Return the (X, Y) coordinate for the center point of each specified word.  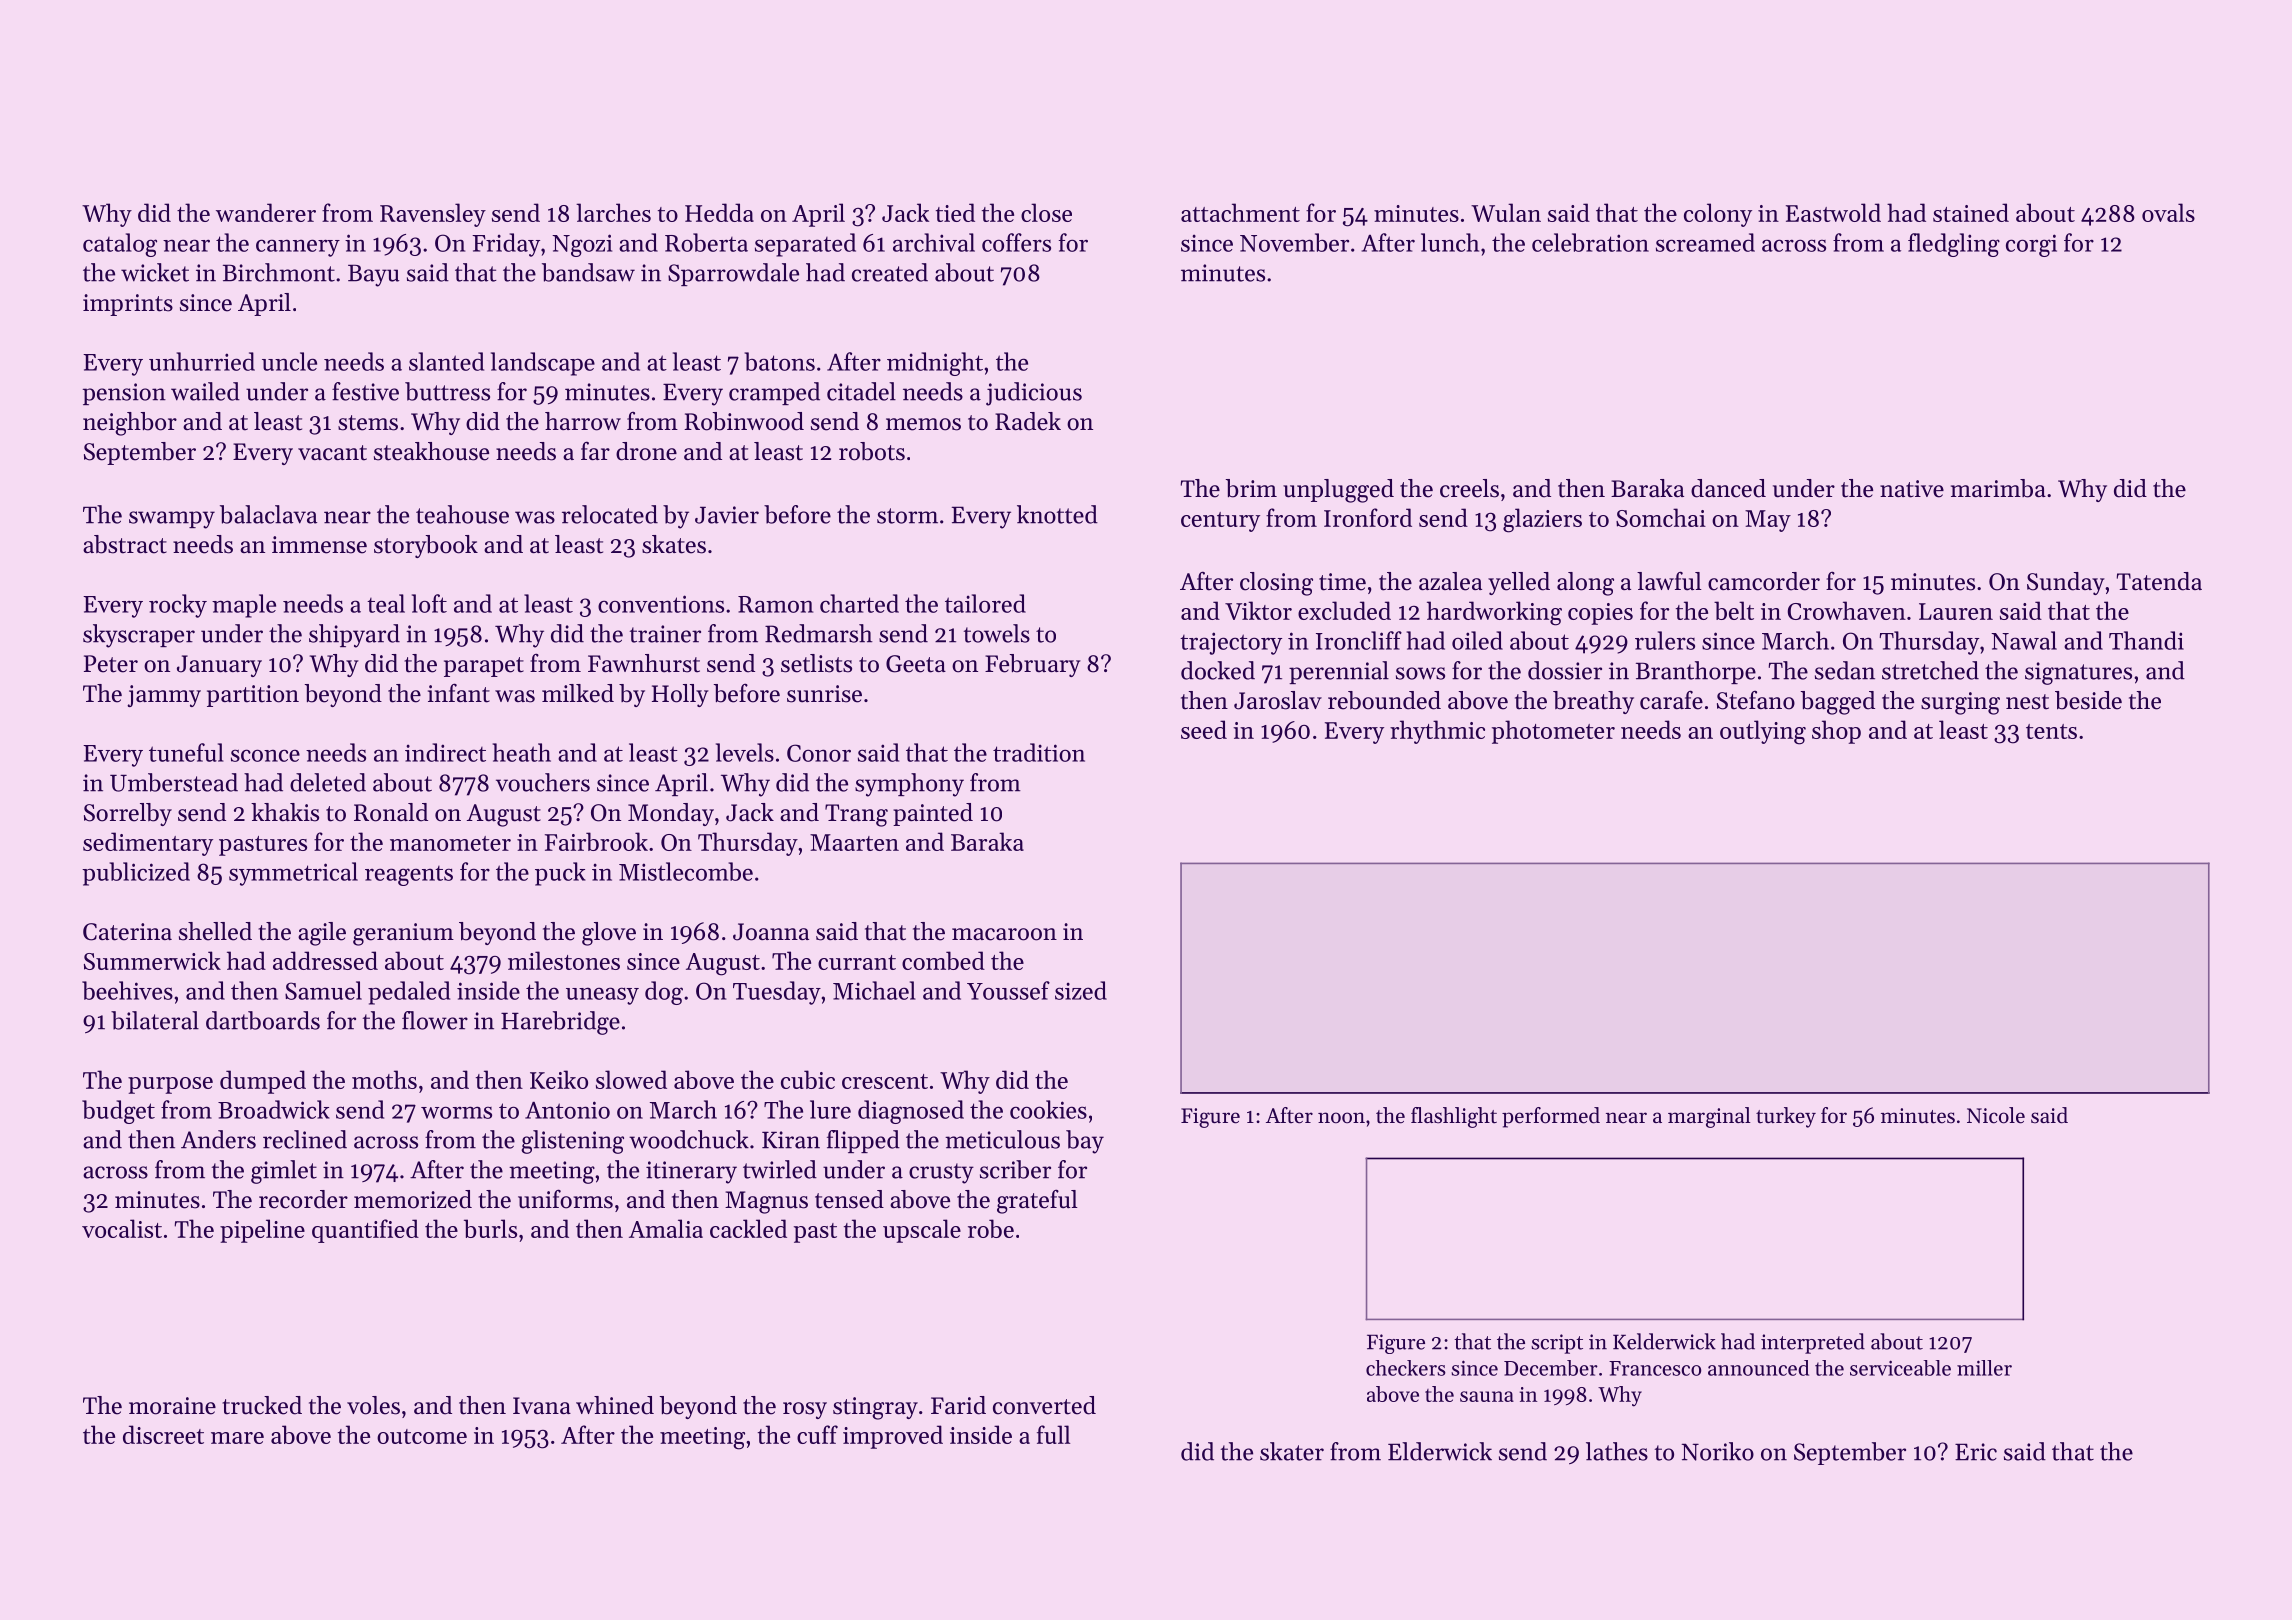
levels (745, 752)
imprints (128, 305)
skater (1292, 1451)
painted (933, 814)
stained (1971, 212)
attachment (1240, 212)
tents (2051, 731)
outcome (422, 1436)
